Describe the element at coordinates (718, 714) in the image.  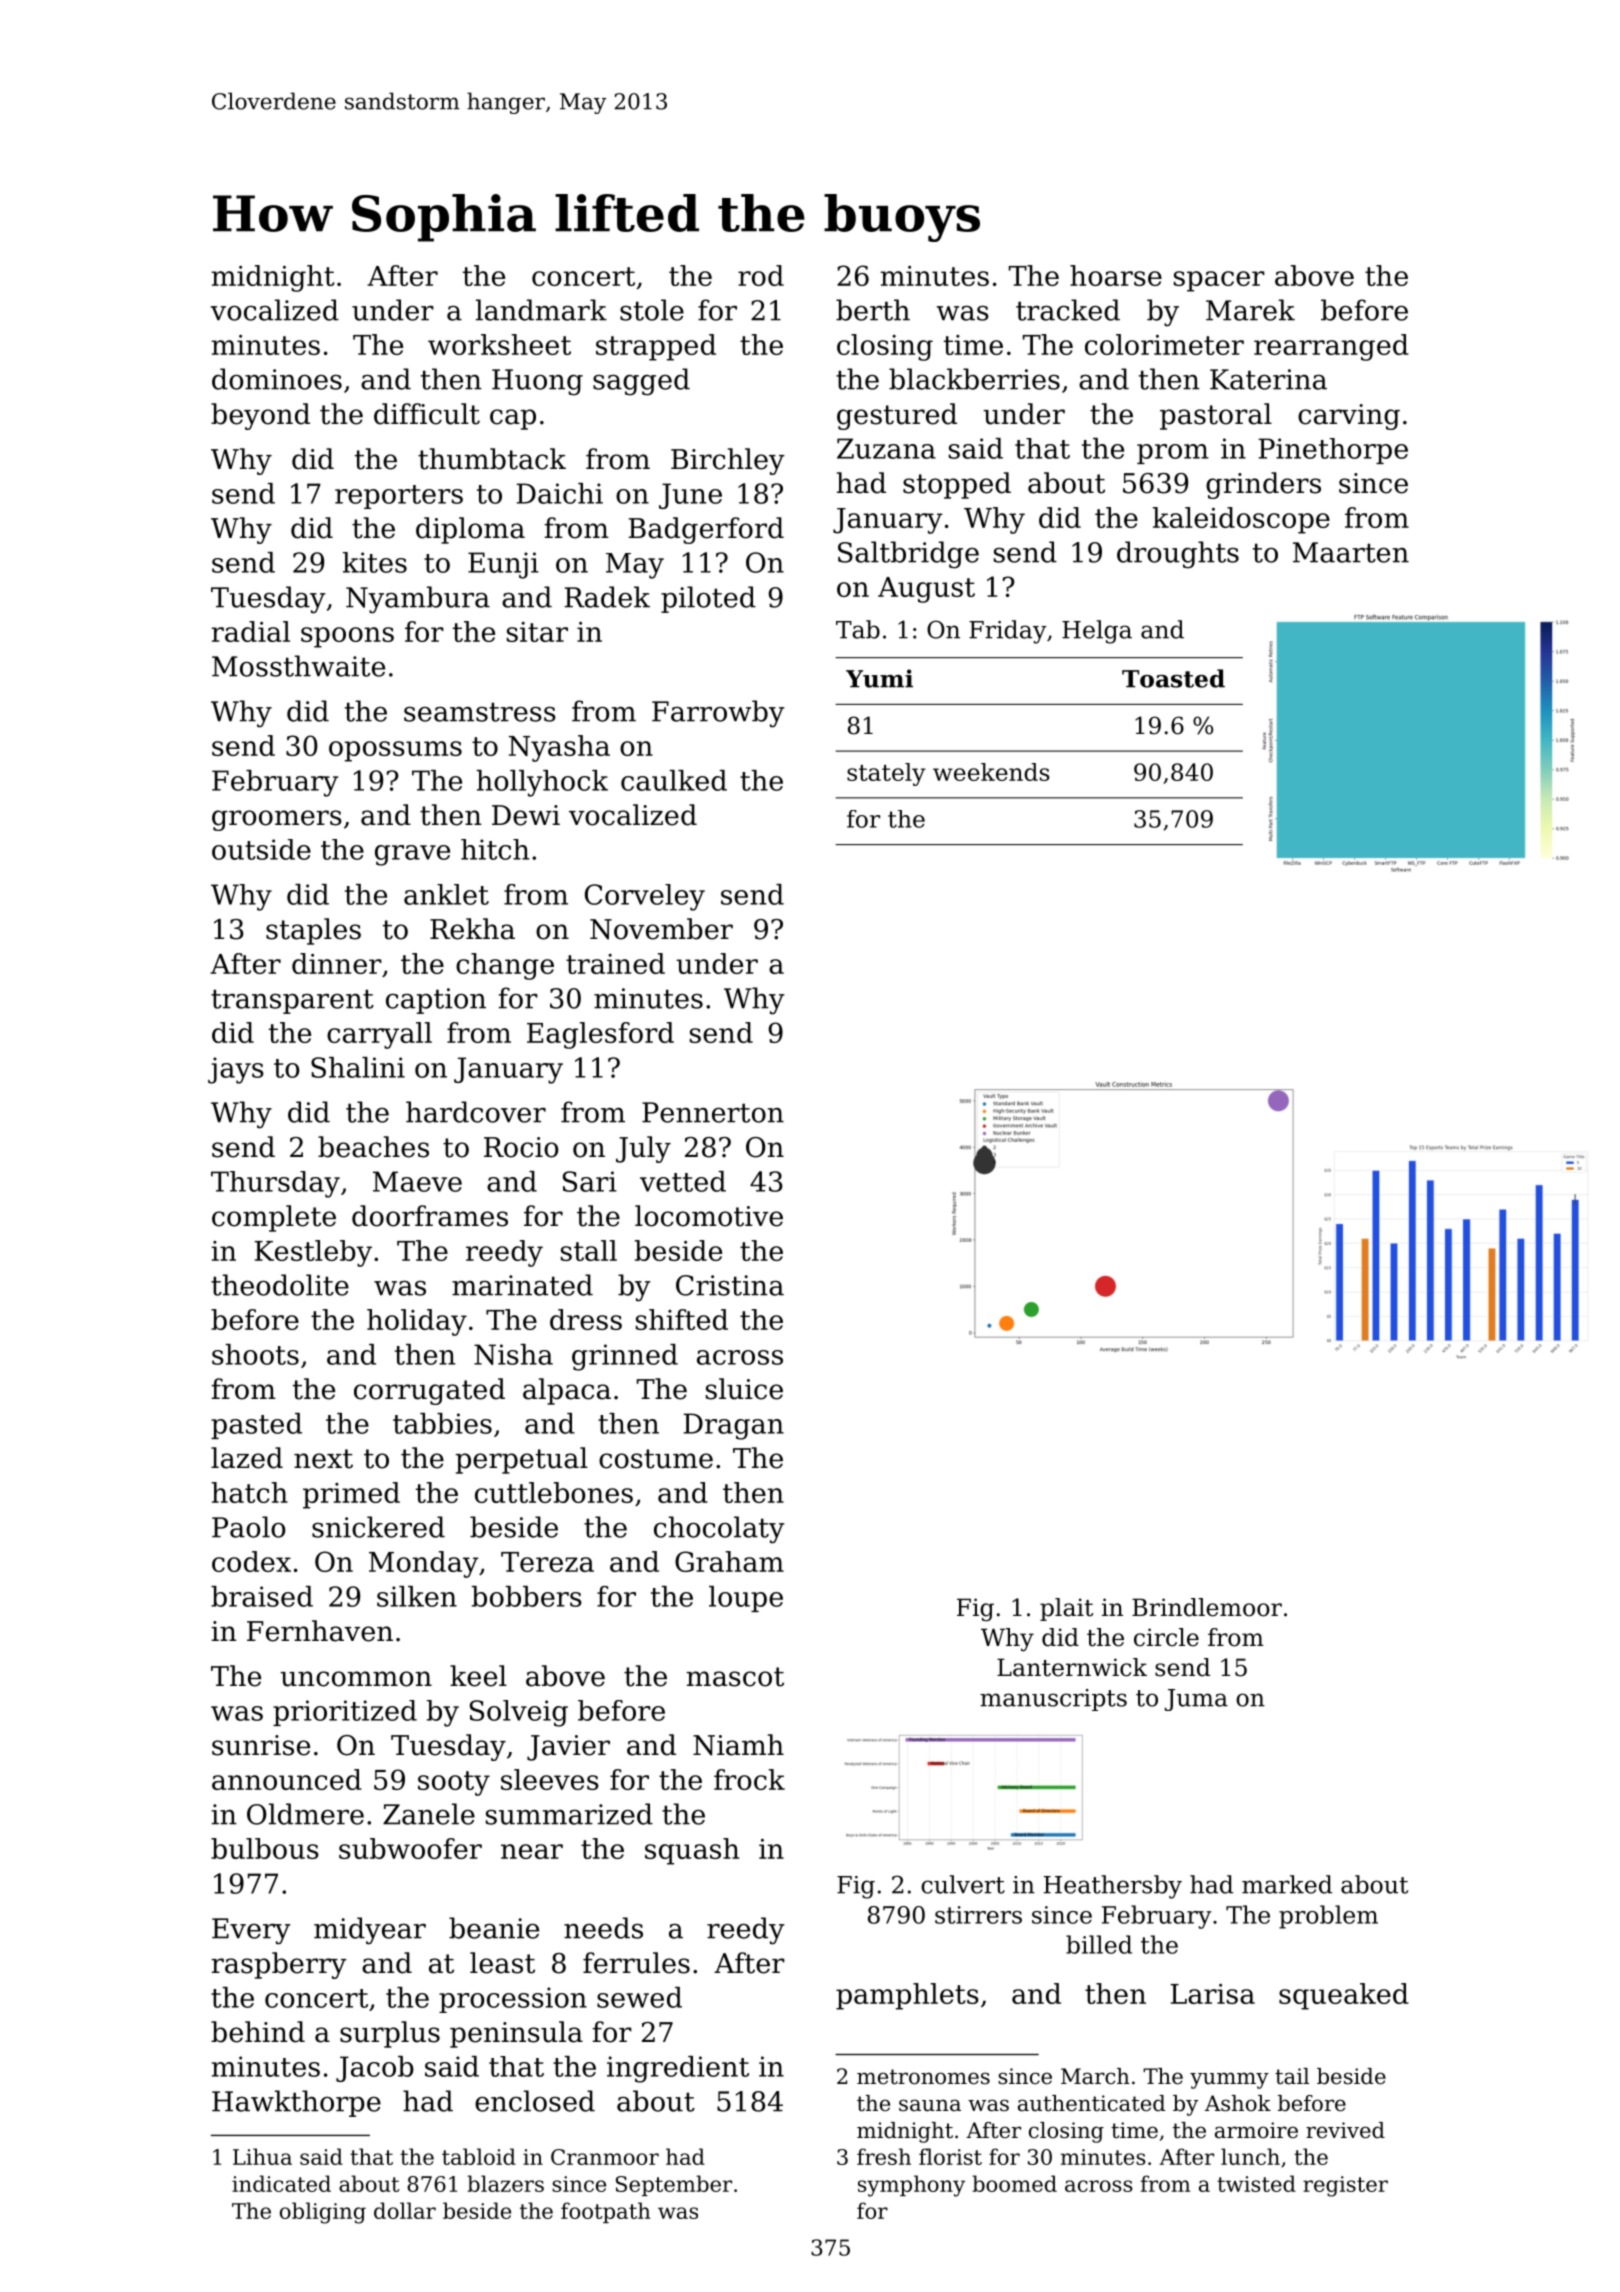
I see `Farrowby` at that location.
